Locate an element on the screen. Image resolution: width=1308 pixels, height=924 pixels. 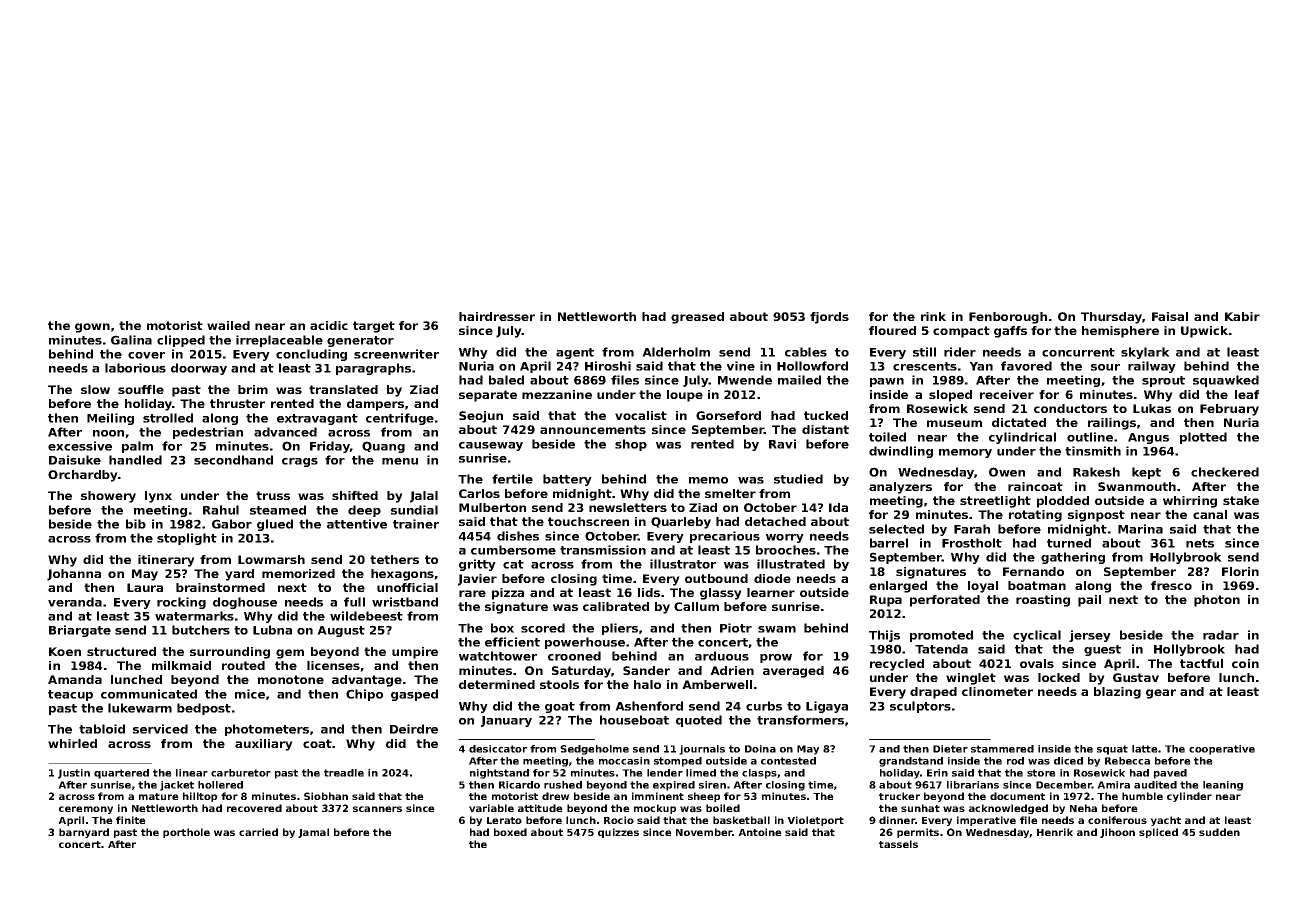
lukewarm is located at coordinates (140, 708).
